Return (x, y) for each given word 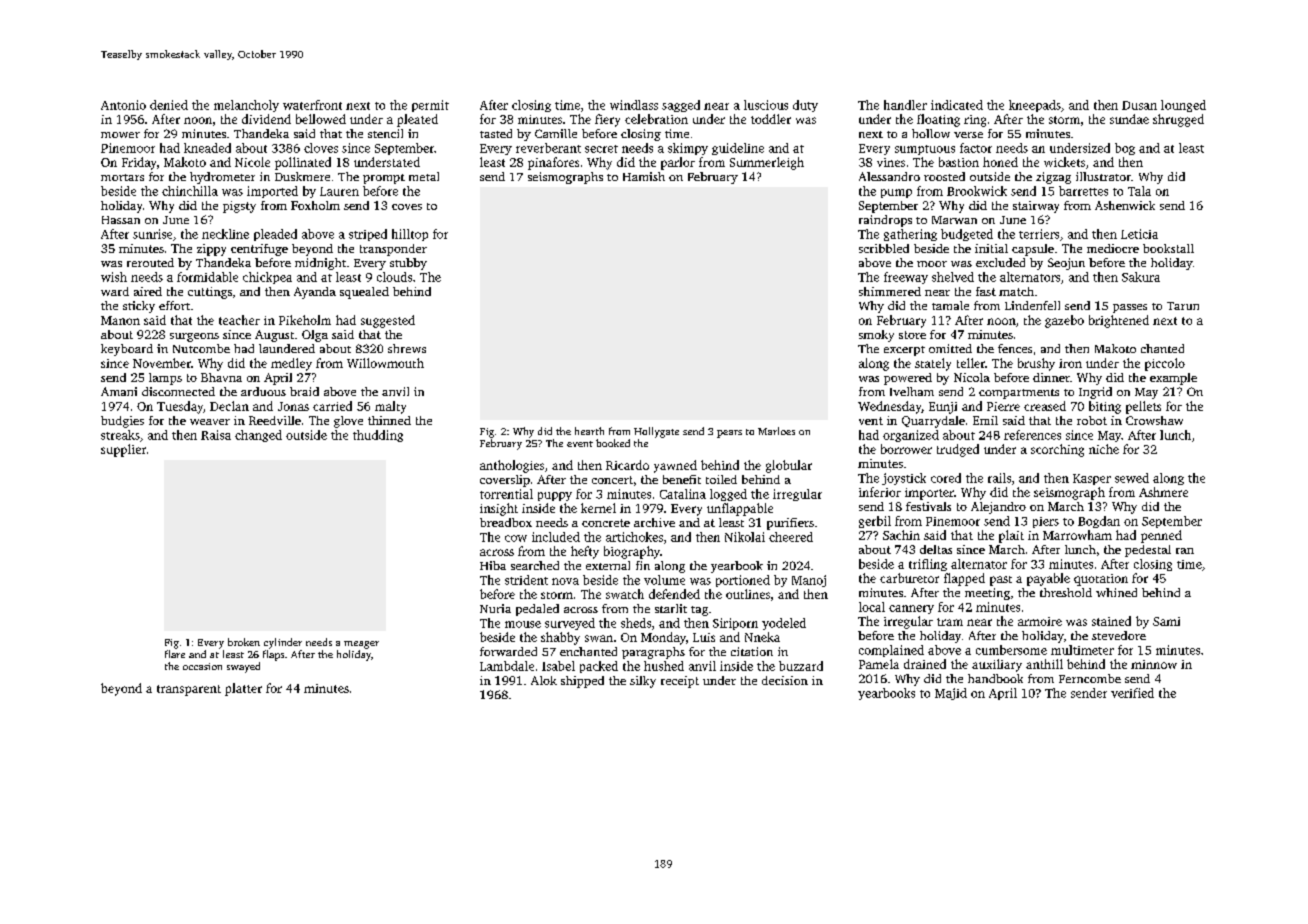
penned (1161, 536)
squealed (364, 293)
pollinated (303, 163)
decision (785, 680)
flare (175, 654)
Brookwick (977, 191)
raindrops (885, 221)
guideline (738, 149)
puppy (555, 496)
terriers (1039, 234)
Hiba (493, 565)
